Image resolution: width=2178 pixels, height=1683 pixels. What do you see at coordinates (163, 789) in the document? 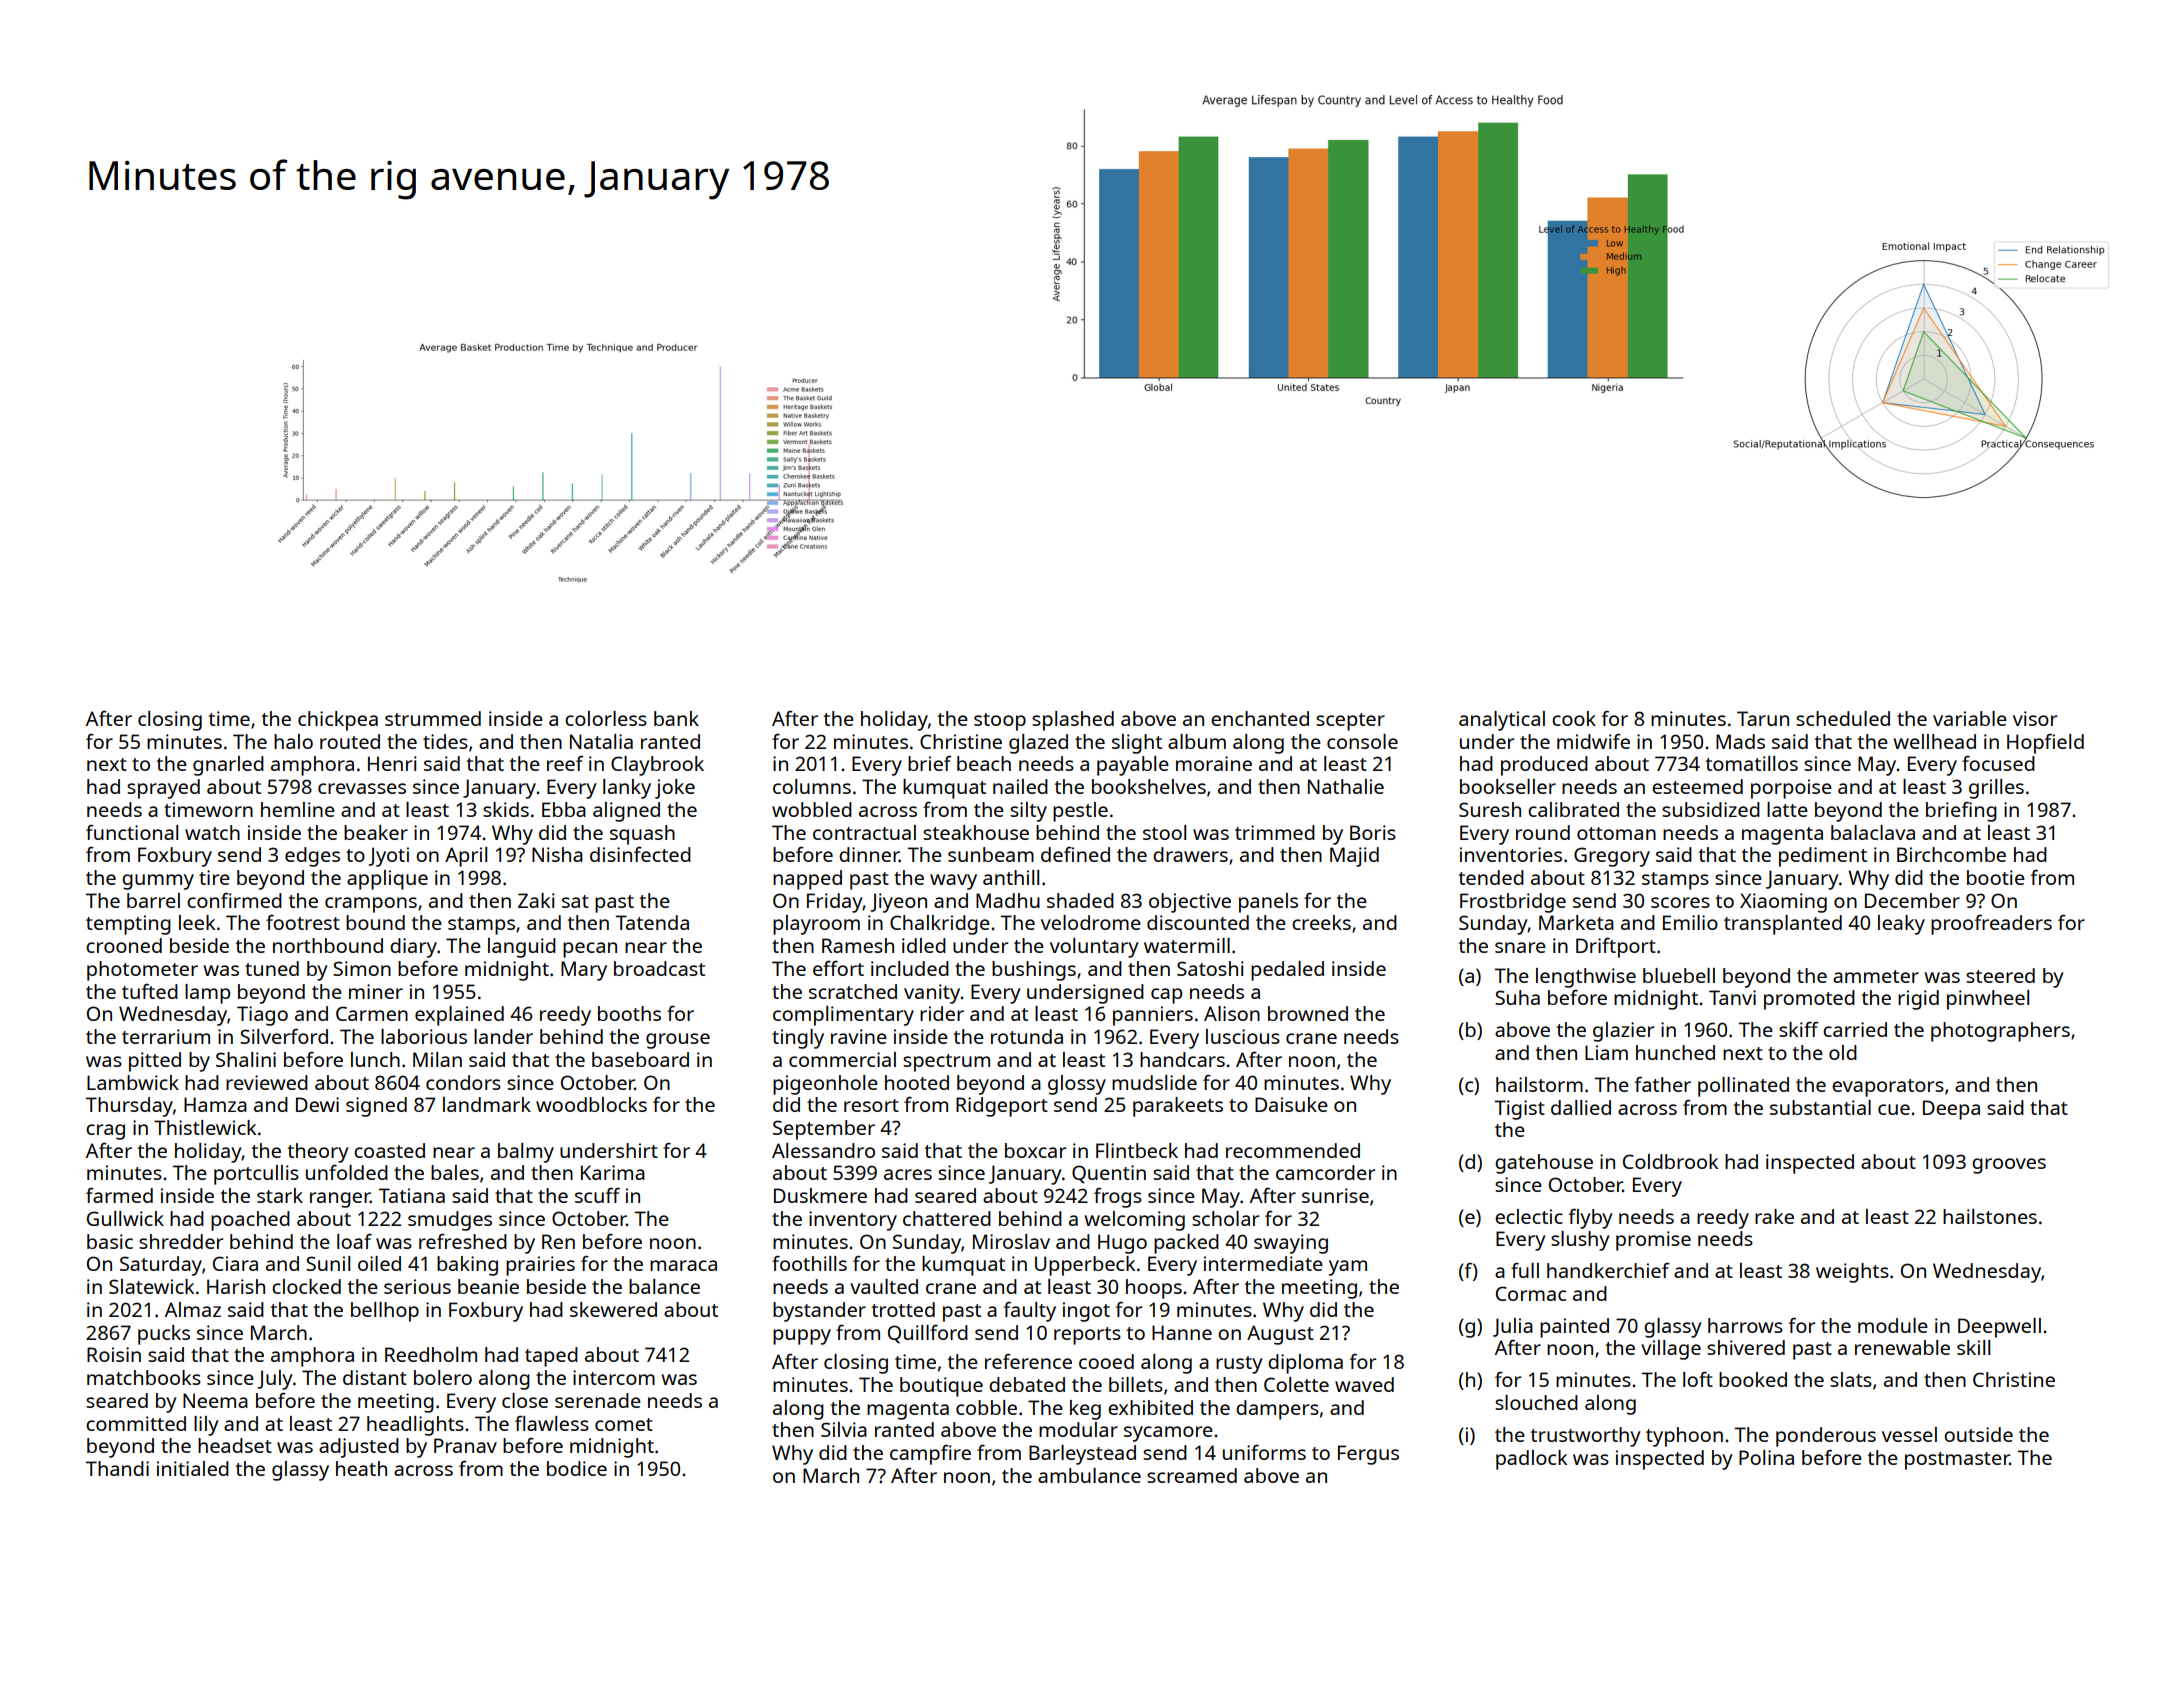
I see `sprayed` at bounding box center [163, 789].
